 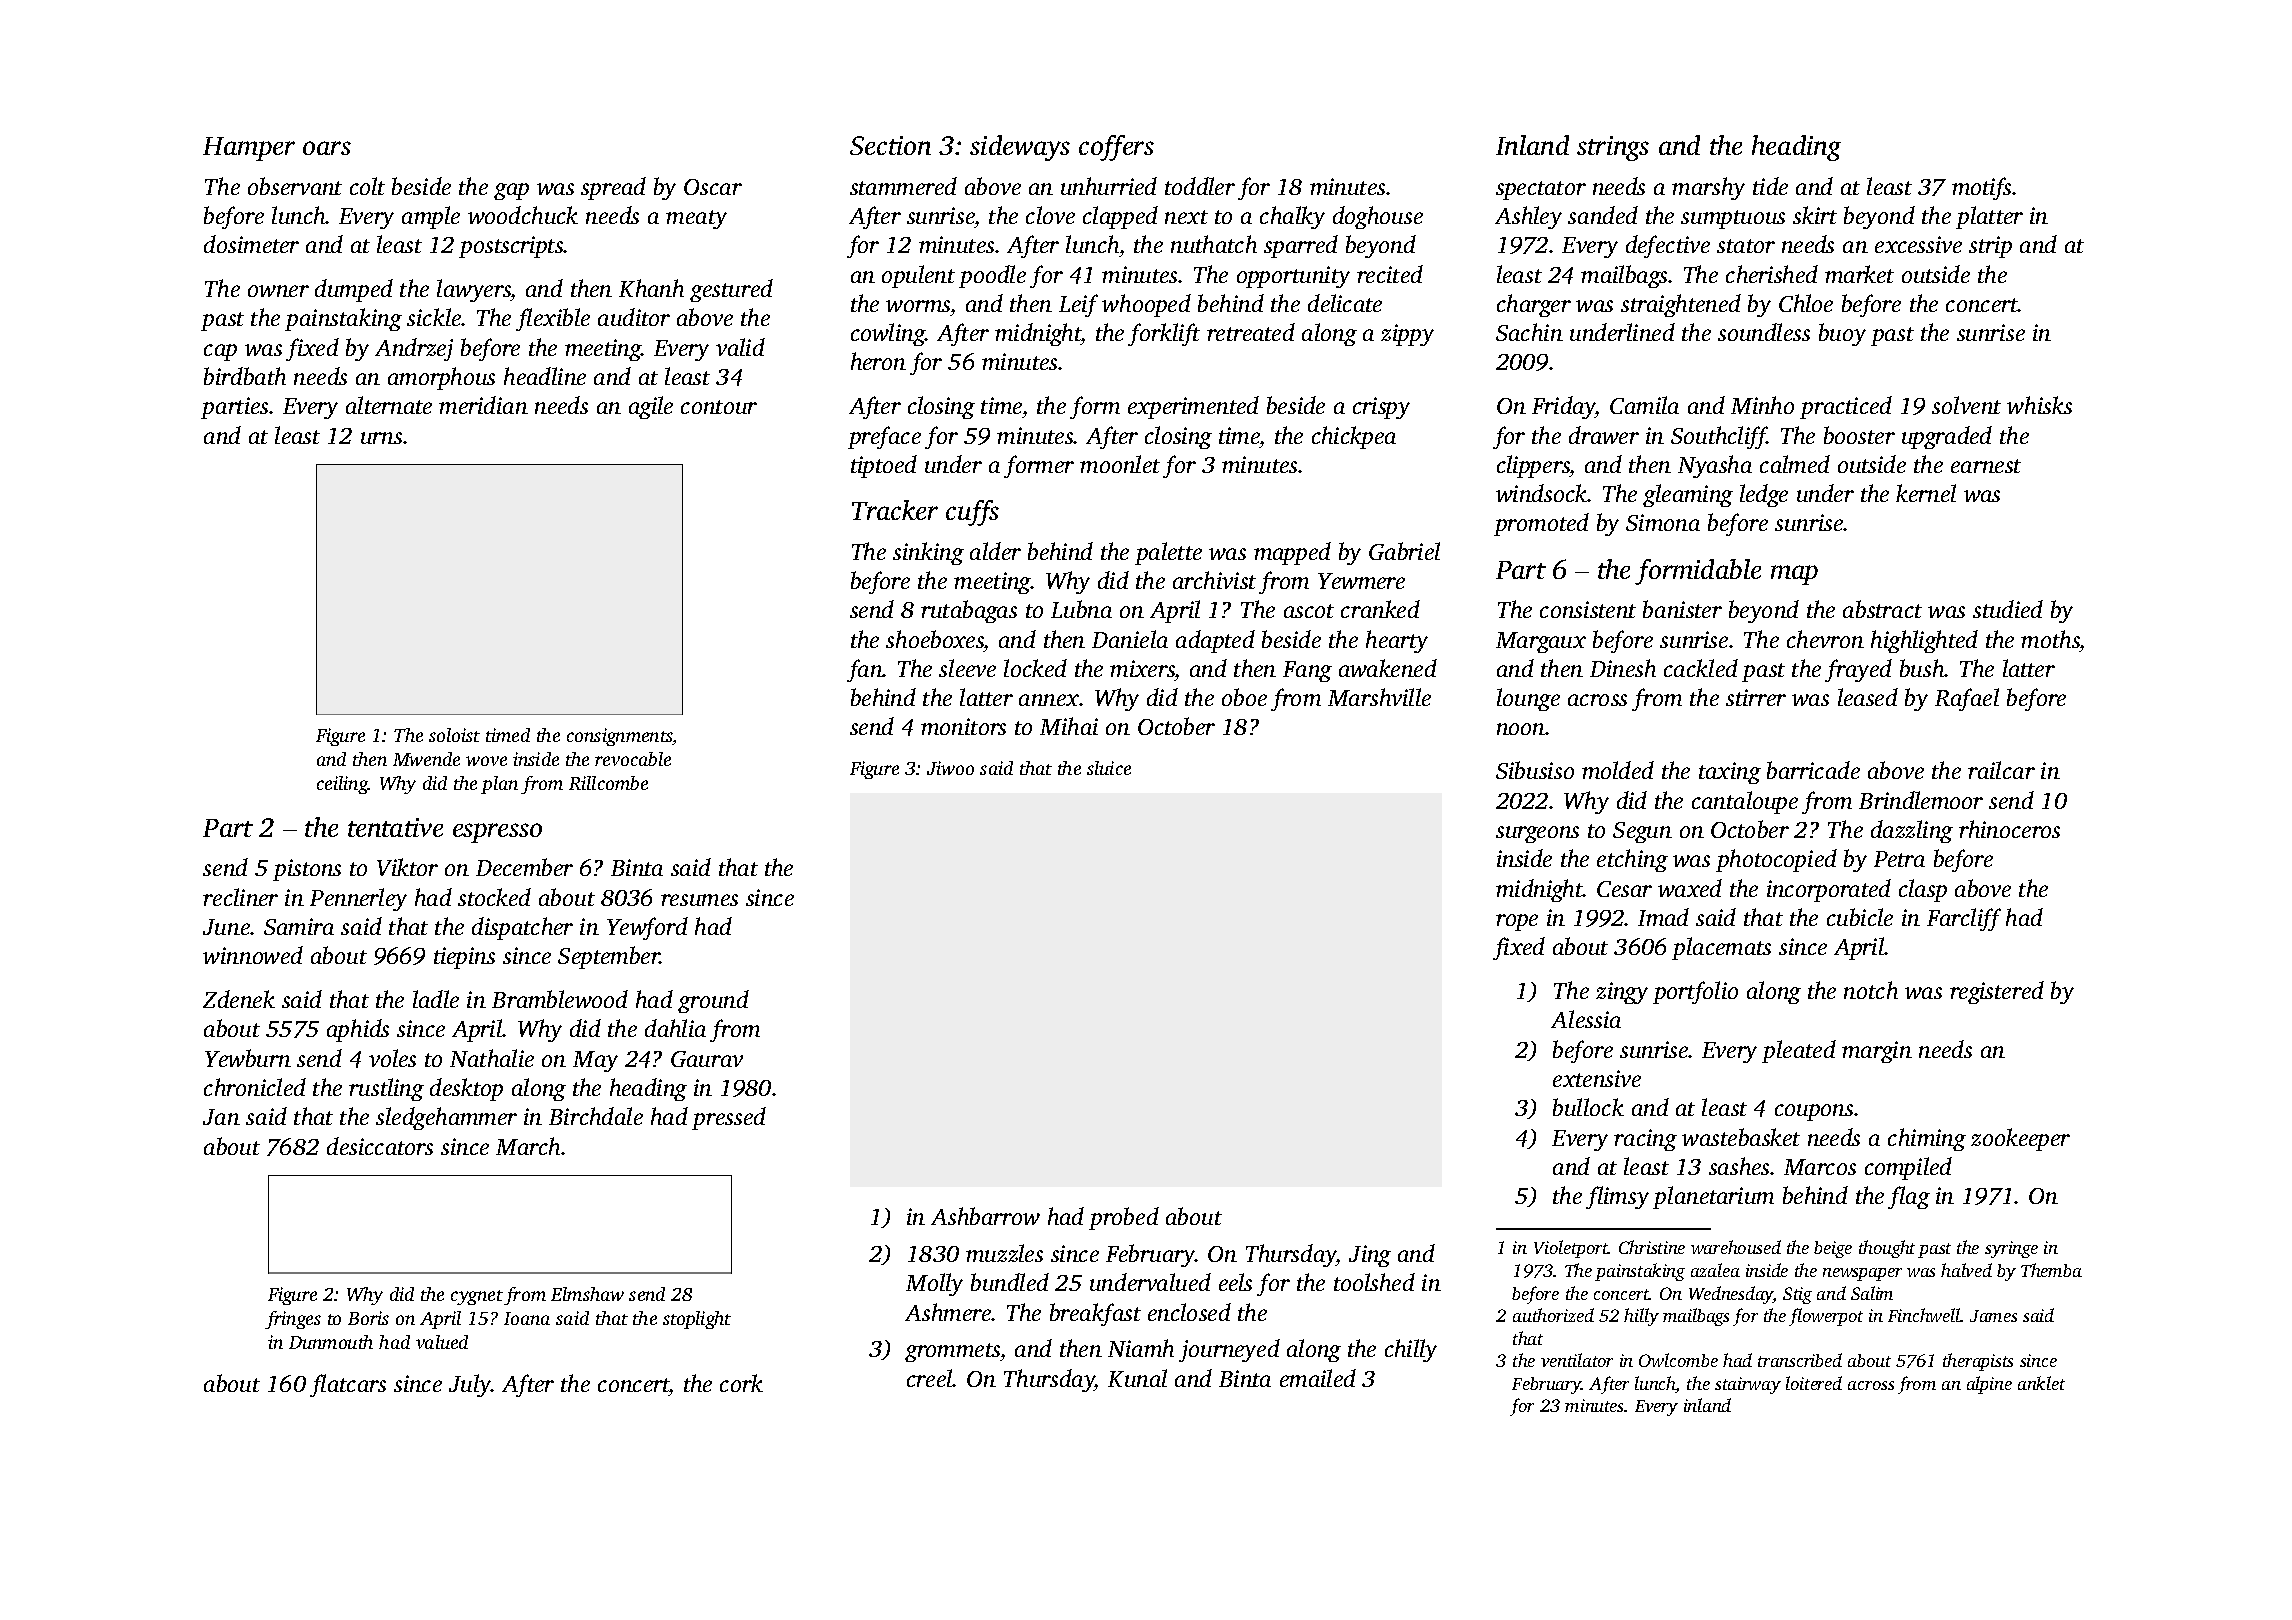 What do you see at coordinates (1731, 1295) in the screenshot?
I see `Wednesday` at bounding box center [1731, 1295].
